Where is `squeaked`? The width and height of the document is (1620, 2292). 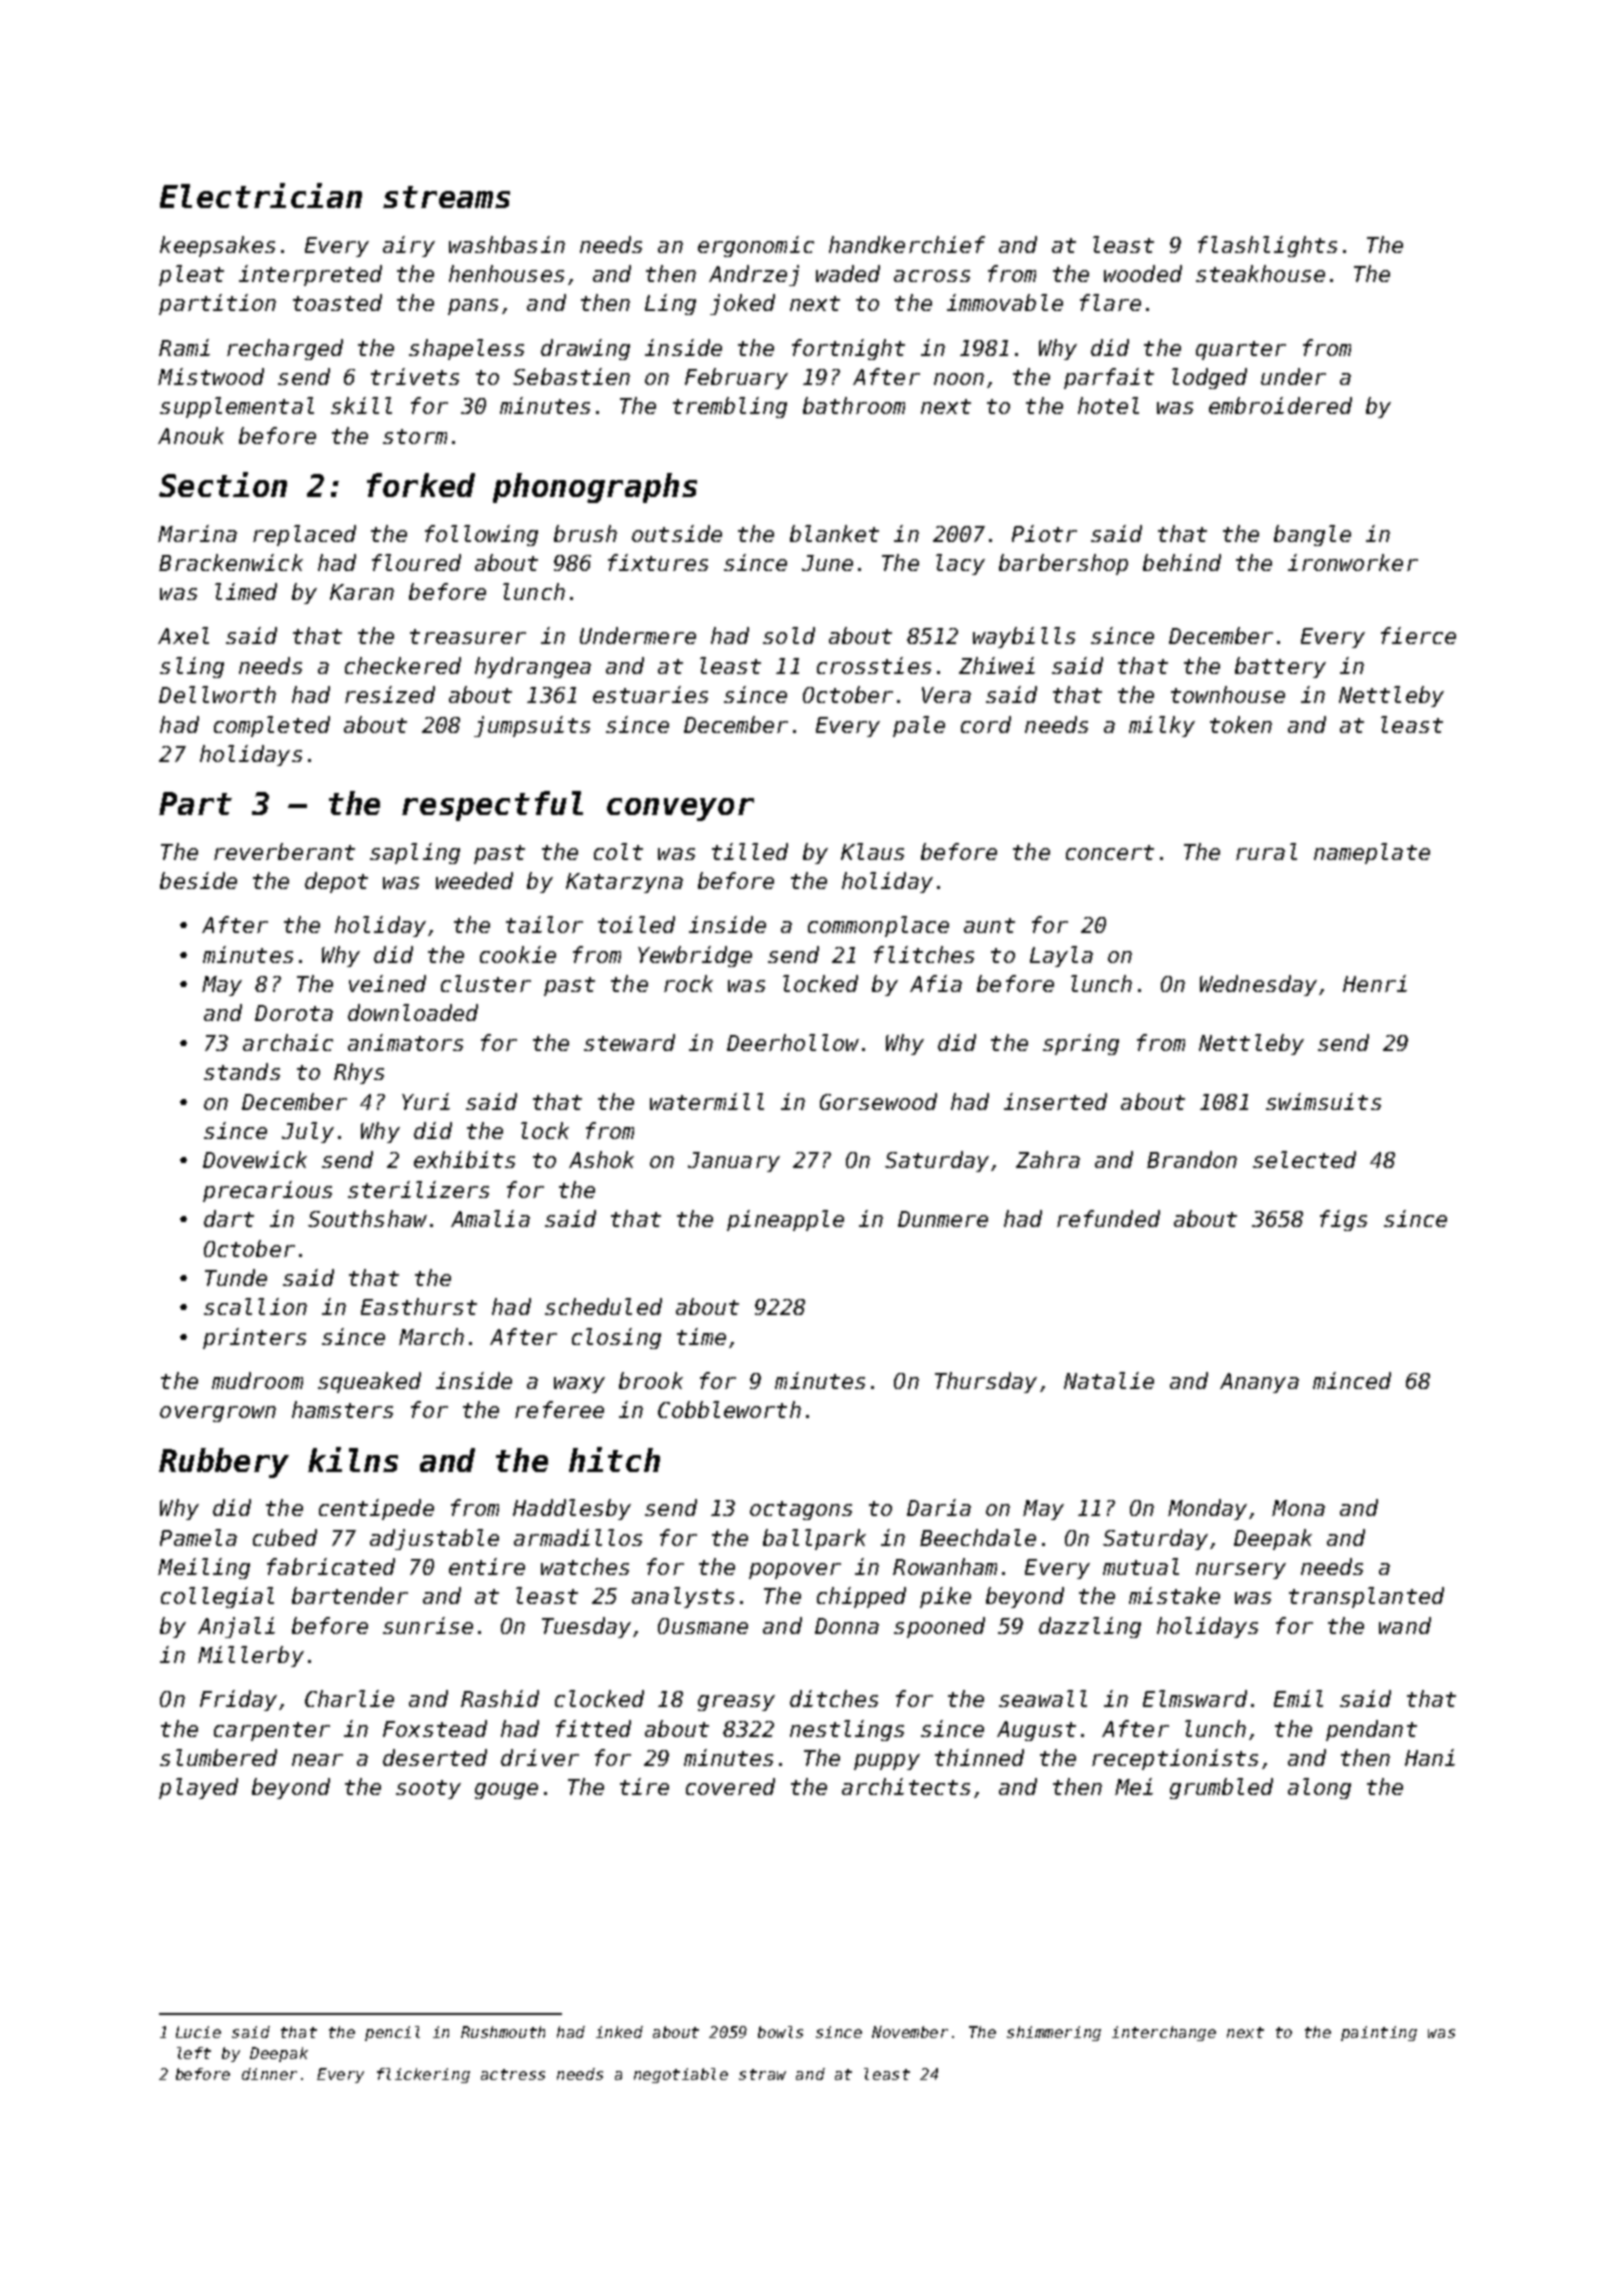 squeaked is located at coordinates (369, 1382).
